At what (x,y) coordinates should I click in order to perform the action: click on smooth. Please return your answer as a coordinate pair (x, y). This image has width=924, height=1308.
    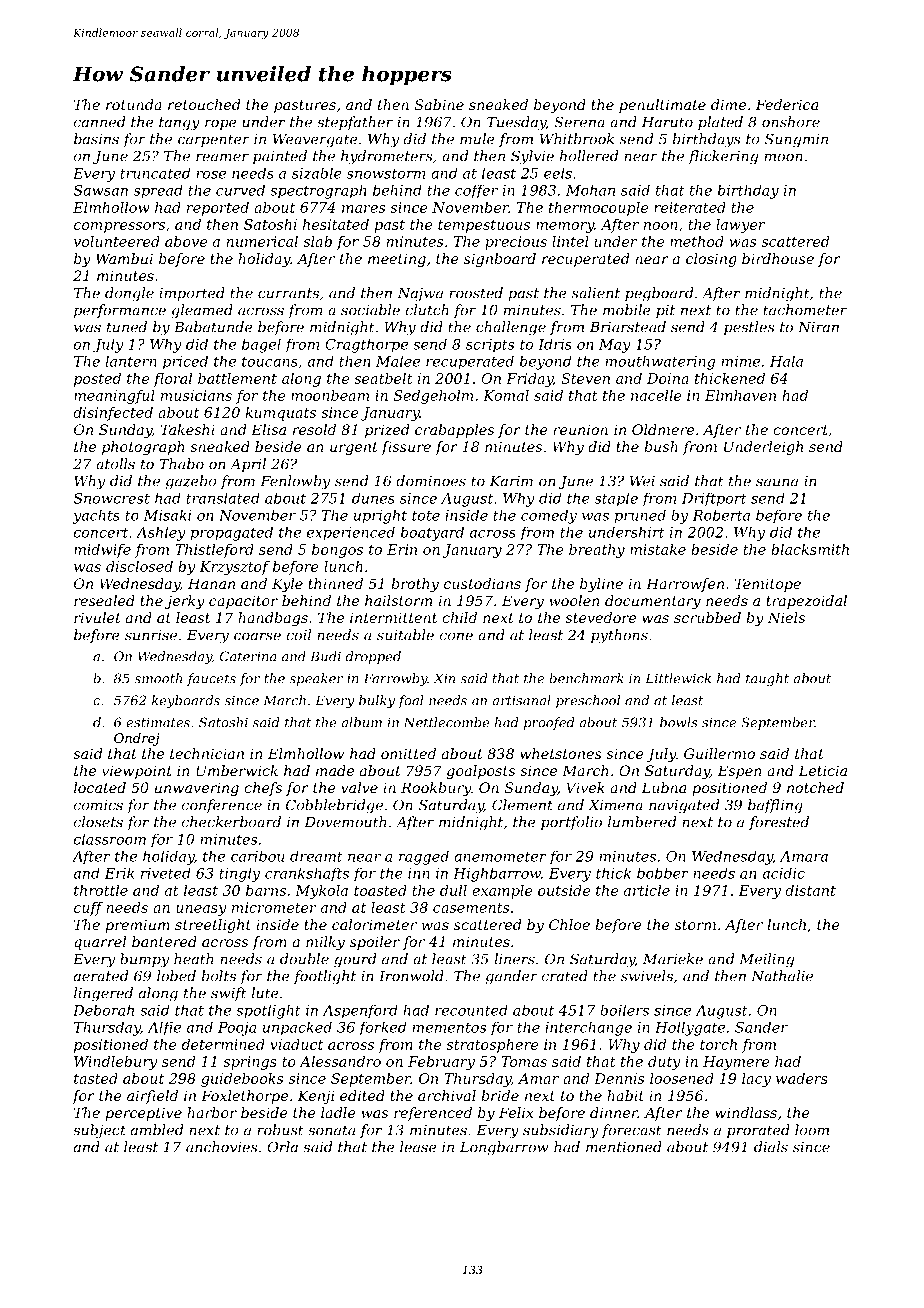
    Looking at the image, I should click on (158, 678).
